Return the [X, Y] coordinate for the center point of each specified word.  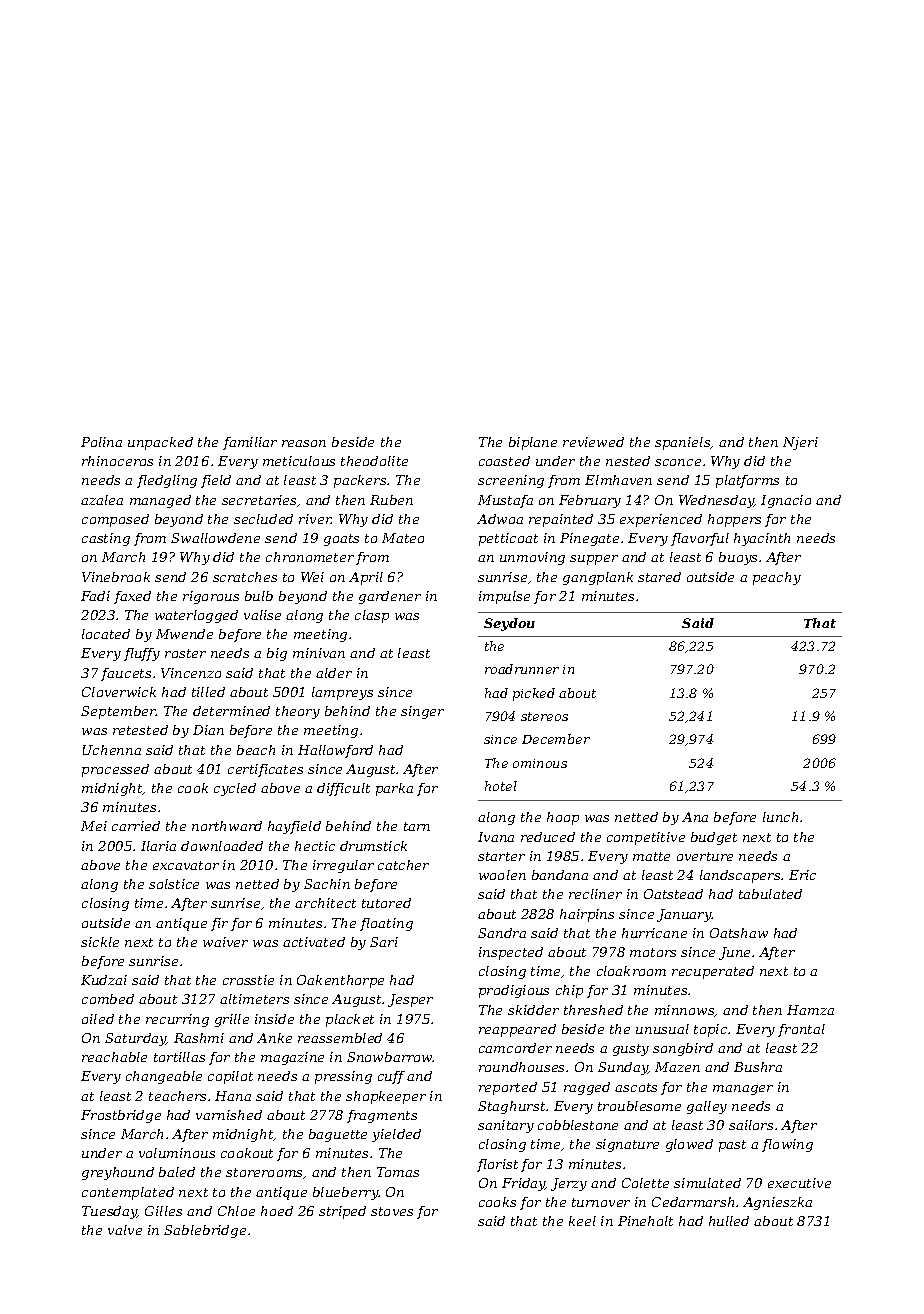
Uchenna [112, 750]
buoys [738, 558]
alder [334, 673]
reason [304, 443]
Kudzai [104, 980]
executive [799, 1183]
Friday [524, 1184]
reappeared [517, 1030]
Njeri [800, 443]
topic [710, 1030]
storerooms [265, 1173]
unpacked [160, 443]
